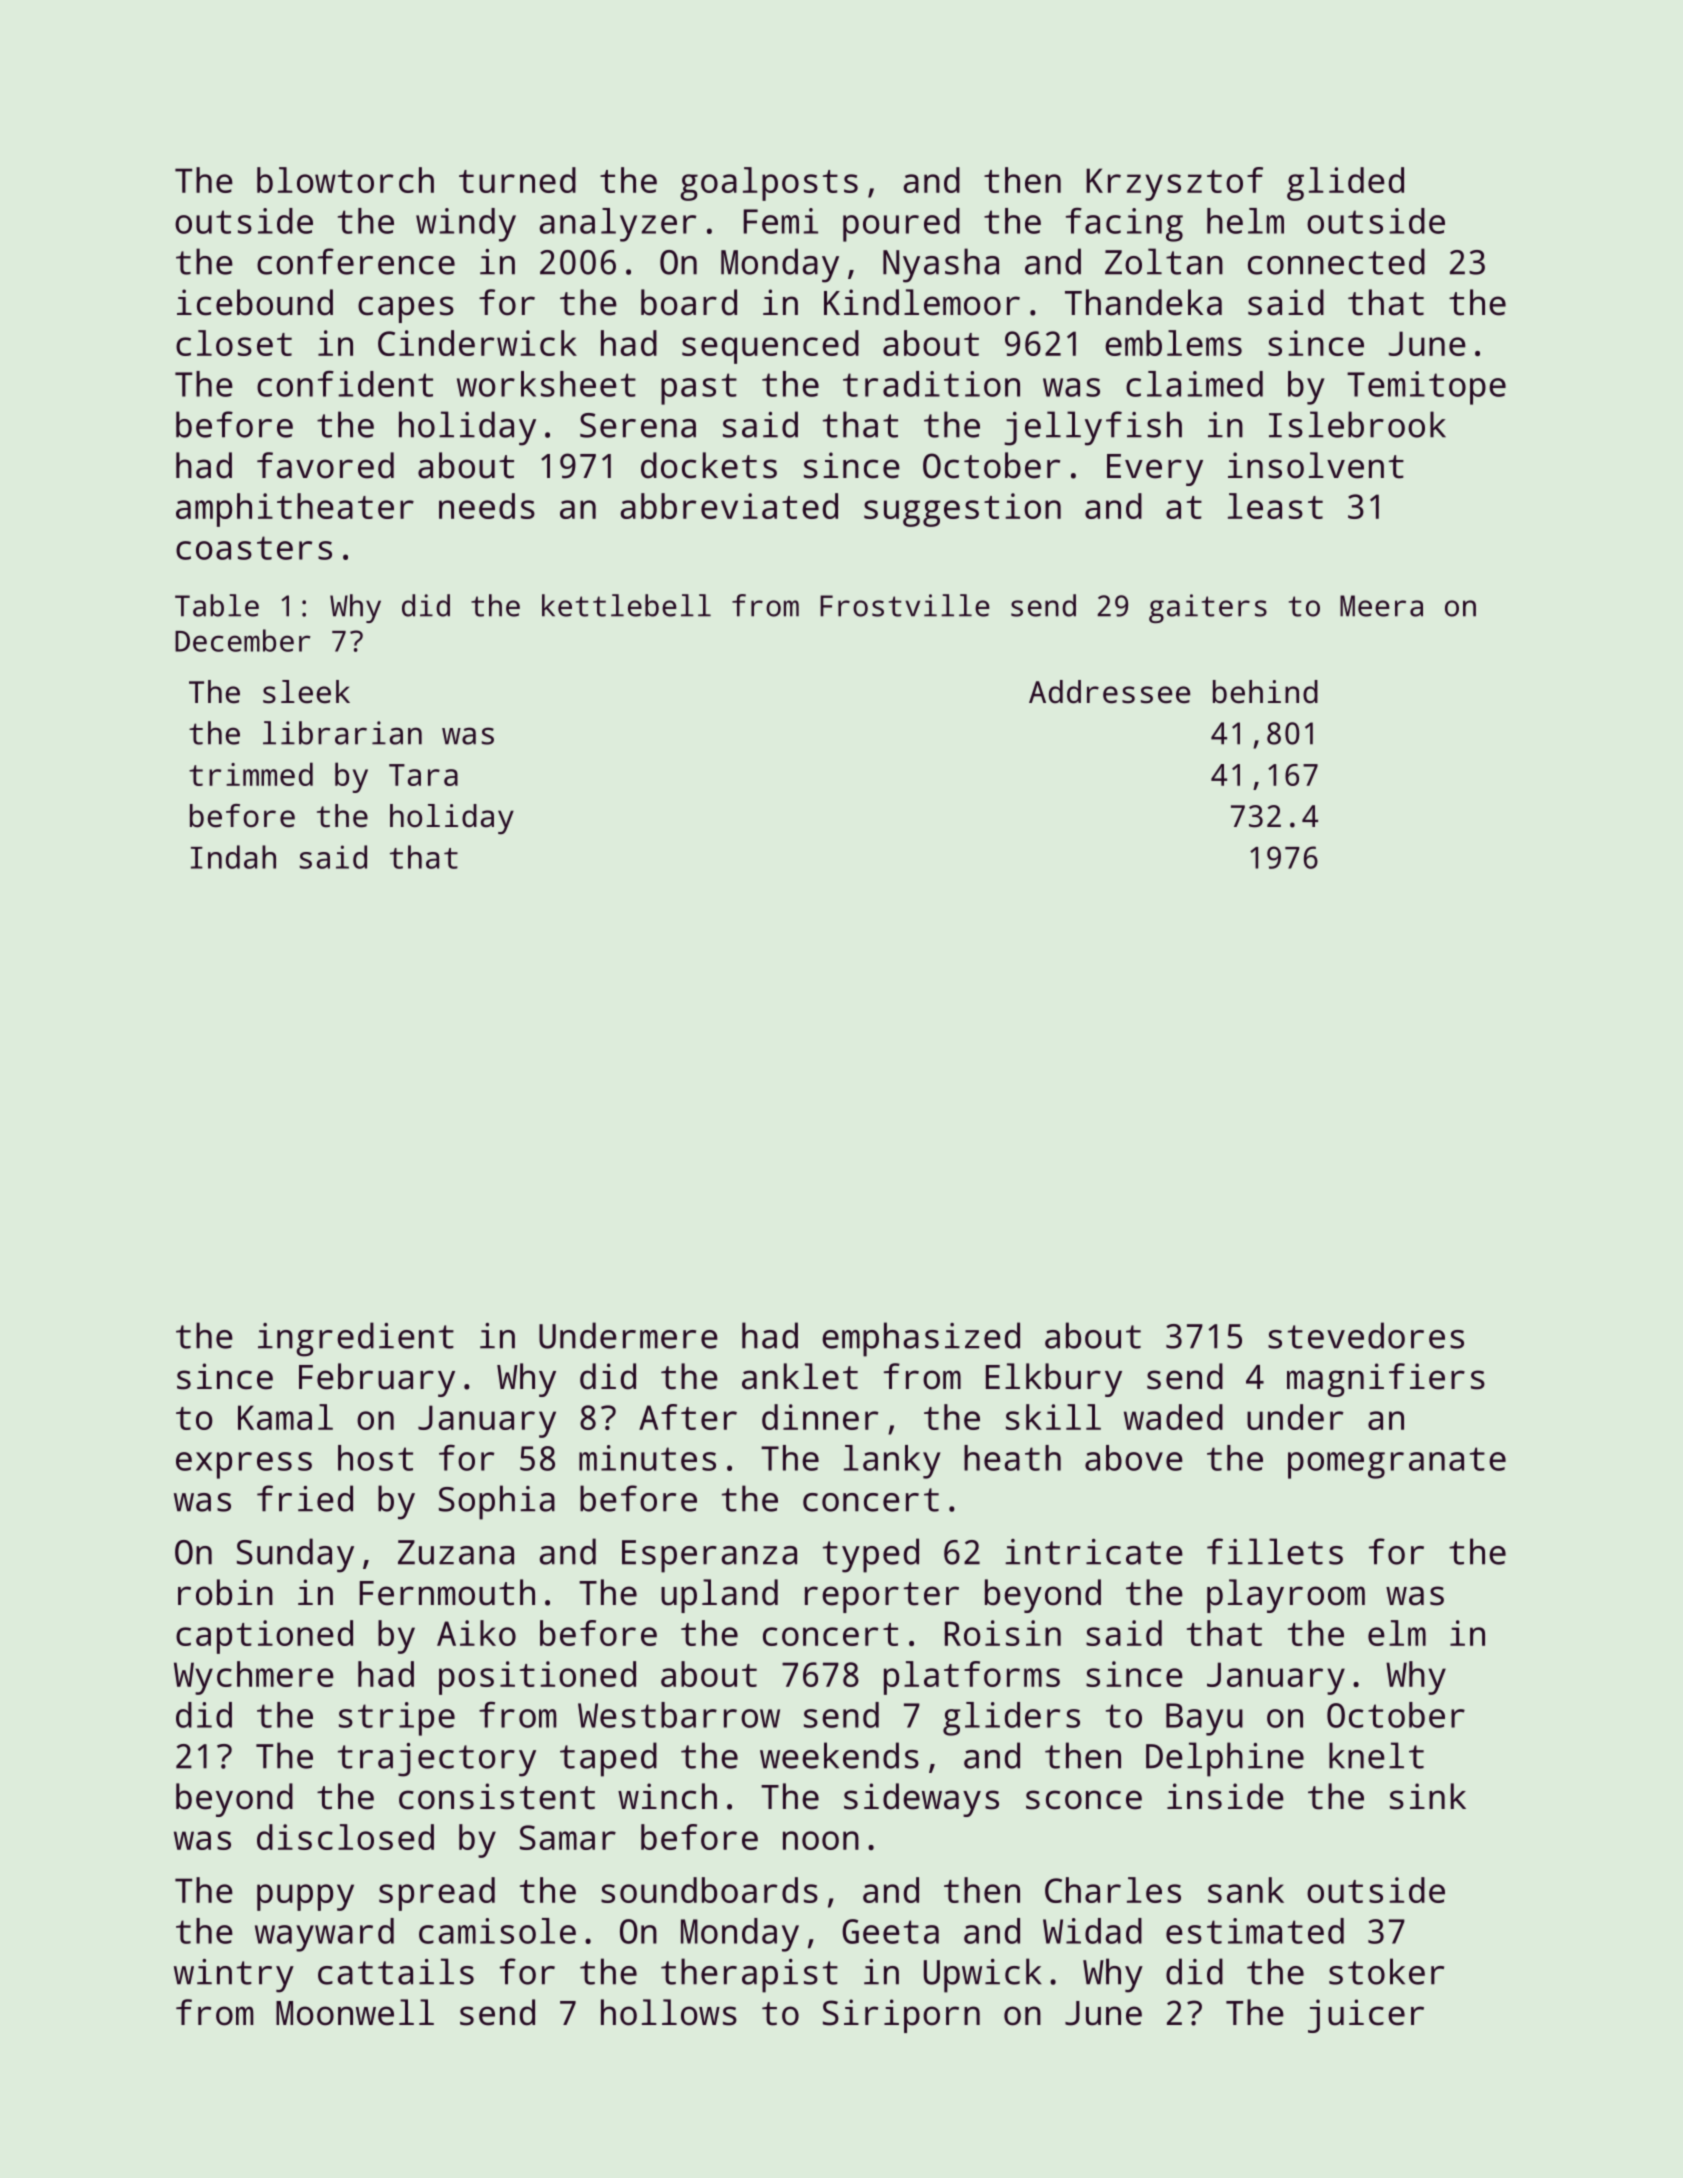 The height and width of the image is (2178, 1683). Describe the element at coordinates (1386, 1380) in the image. I see `magnifiers` at that location.
